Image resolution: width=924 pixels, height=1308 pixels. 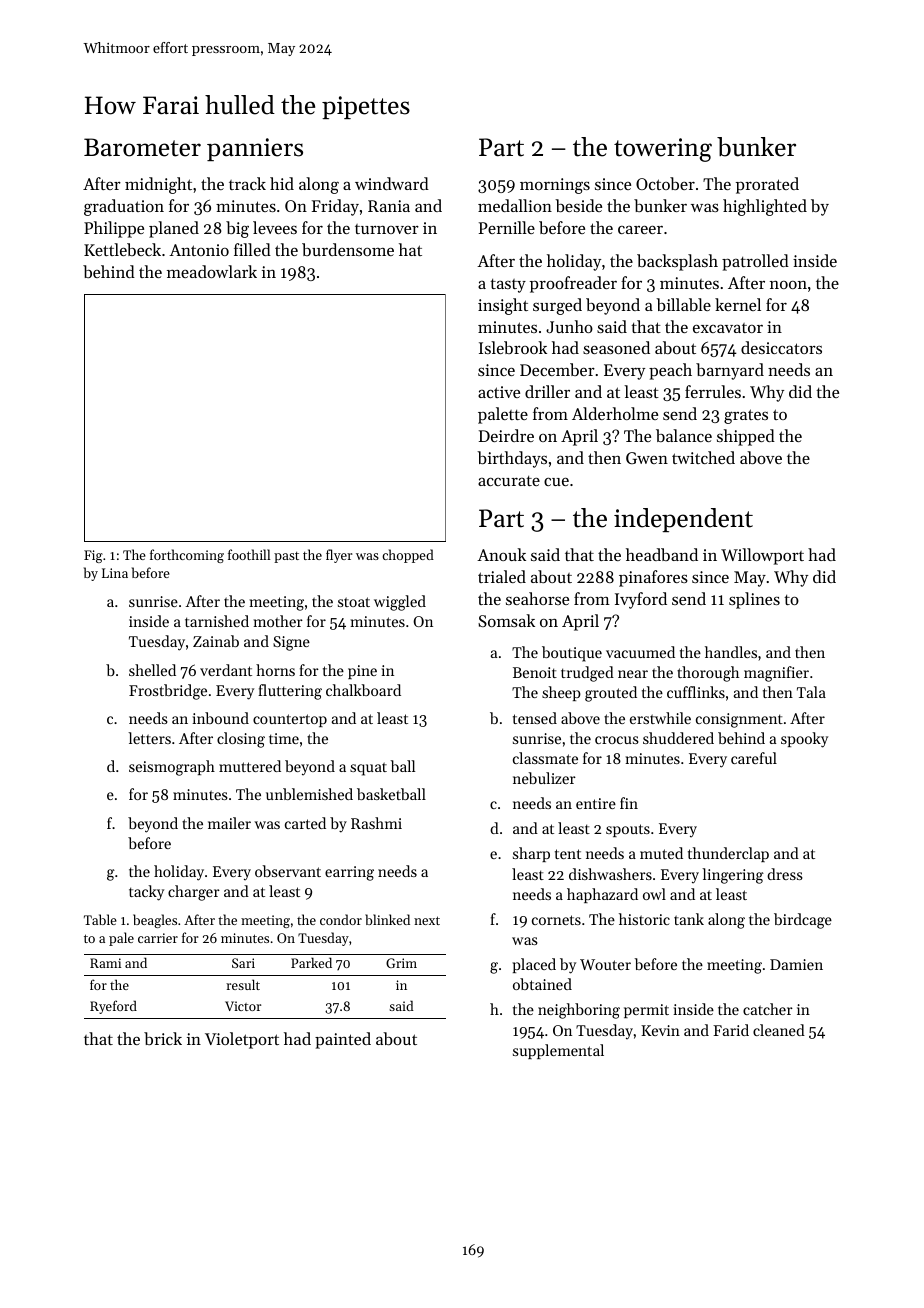 I want to click on Barometer, so click(x=142, y=147).
